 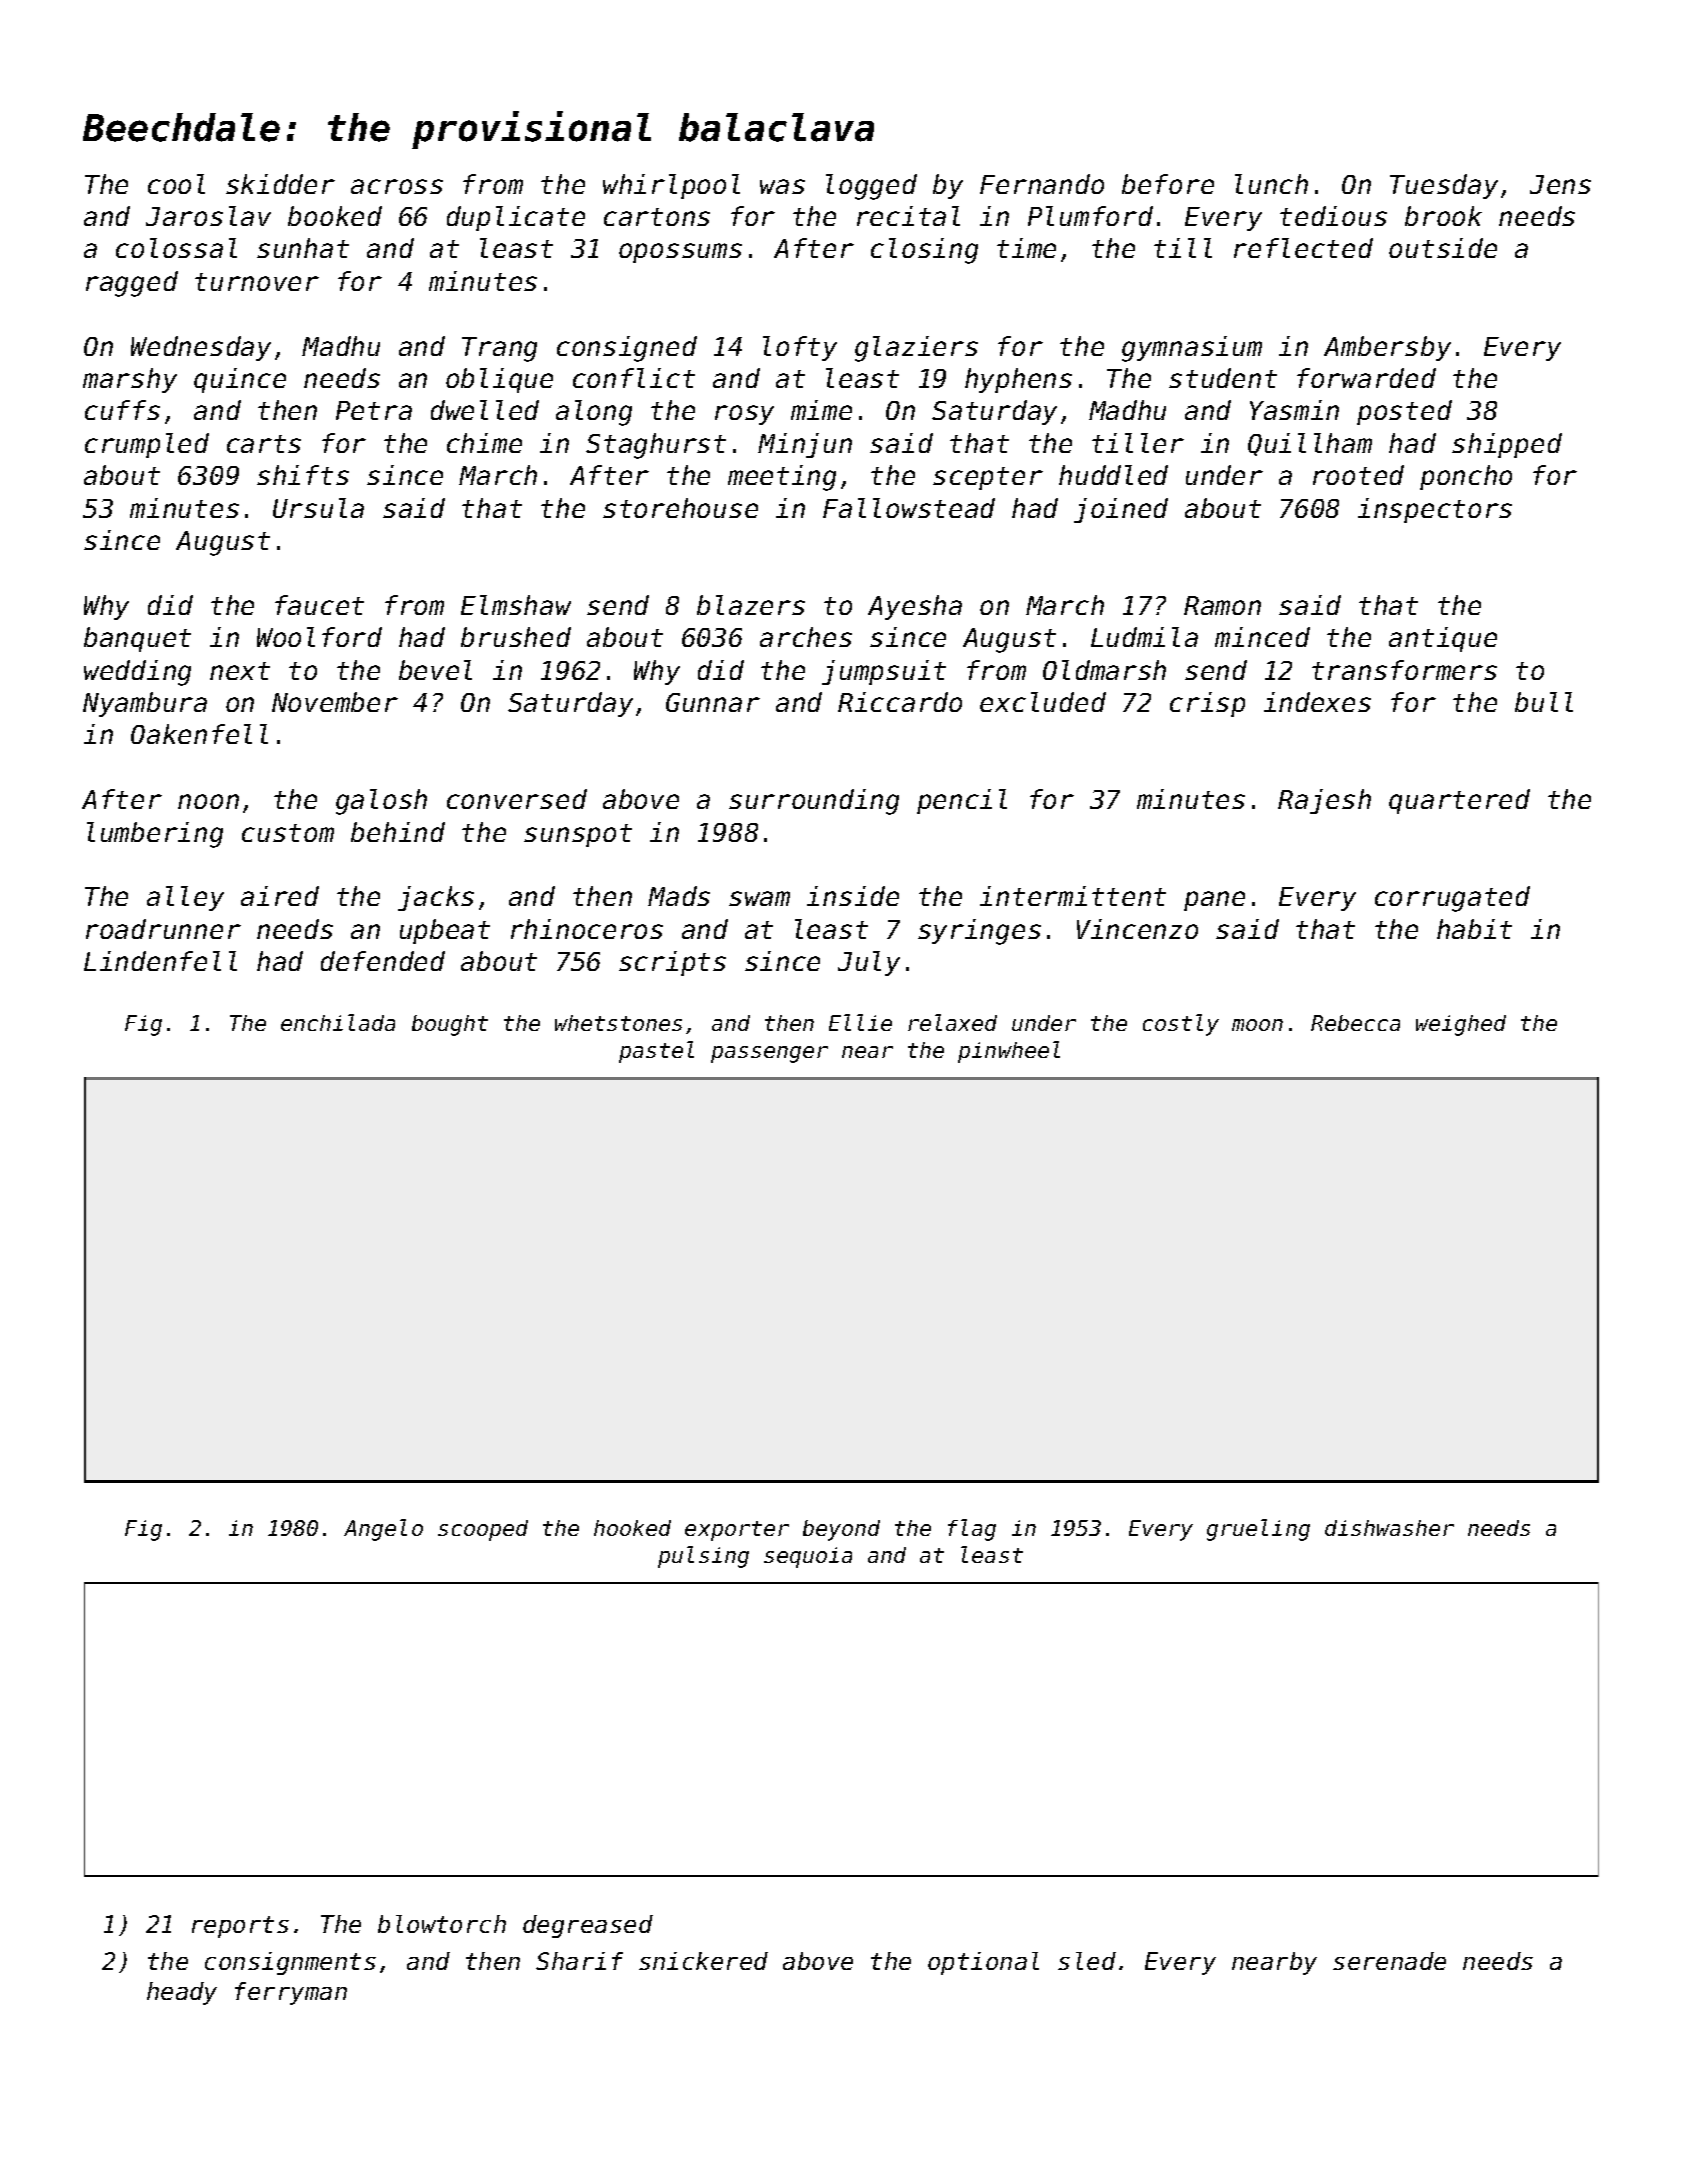 I want to click on surrounding, so click(x=814, y=802).
